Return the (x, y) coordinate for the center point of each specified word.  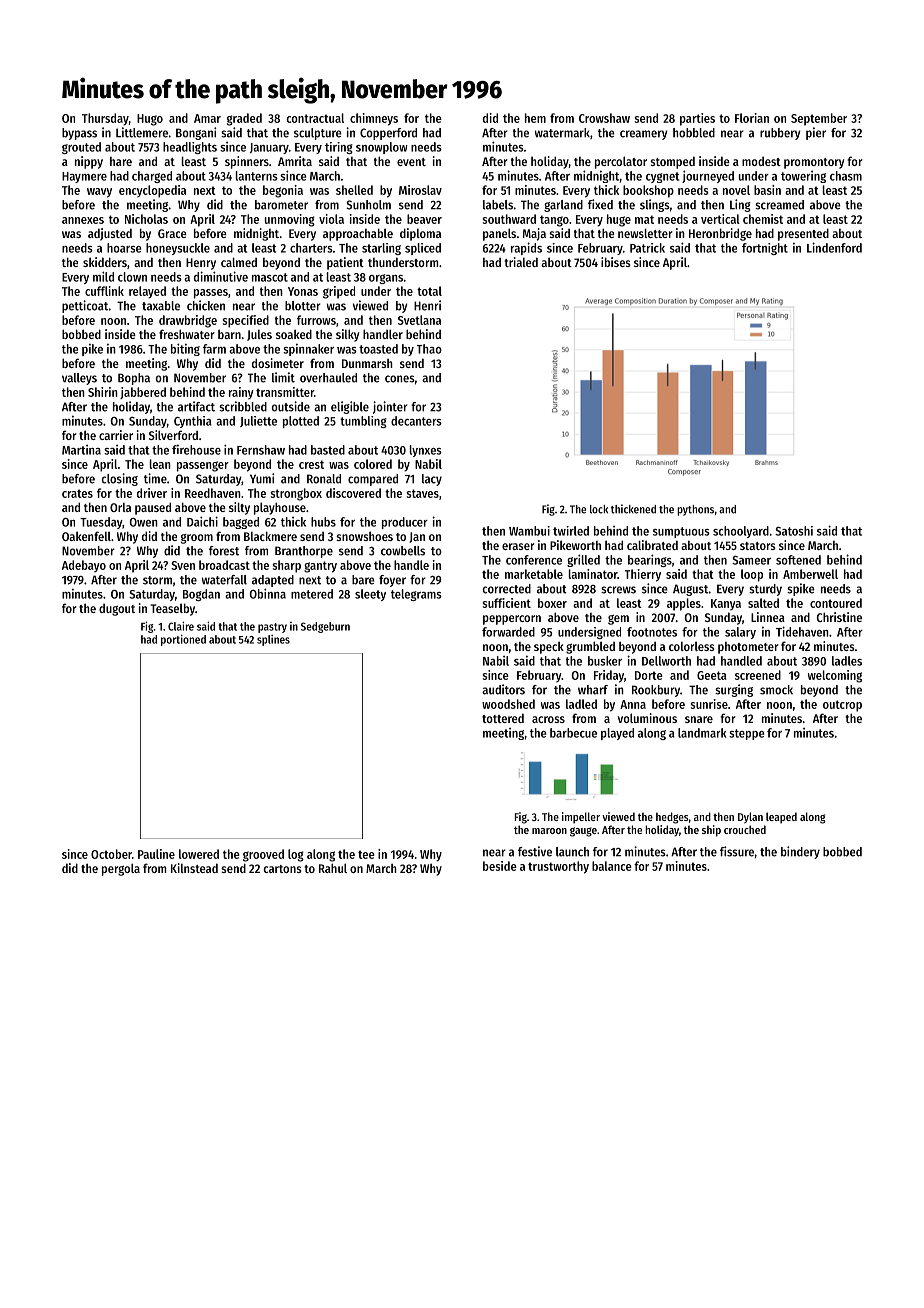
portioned (183, 640)
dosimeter (278, 363)
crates (77, 493)
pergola (121, 869)
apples (684, 604)
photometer (748, 648)
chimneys (374, 119)
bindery (800, 852)
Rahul (333, 868)
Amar (207, 118)
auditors (503, 689)
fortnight (765, 249)
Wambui (529, 531)
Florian (752, 118)
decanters (416, 421)
